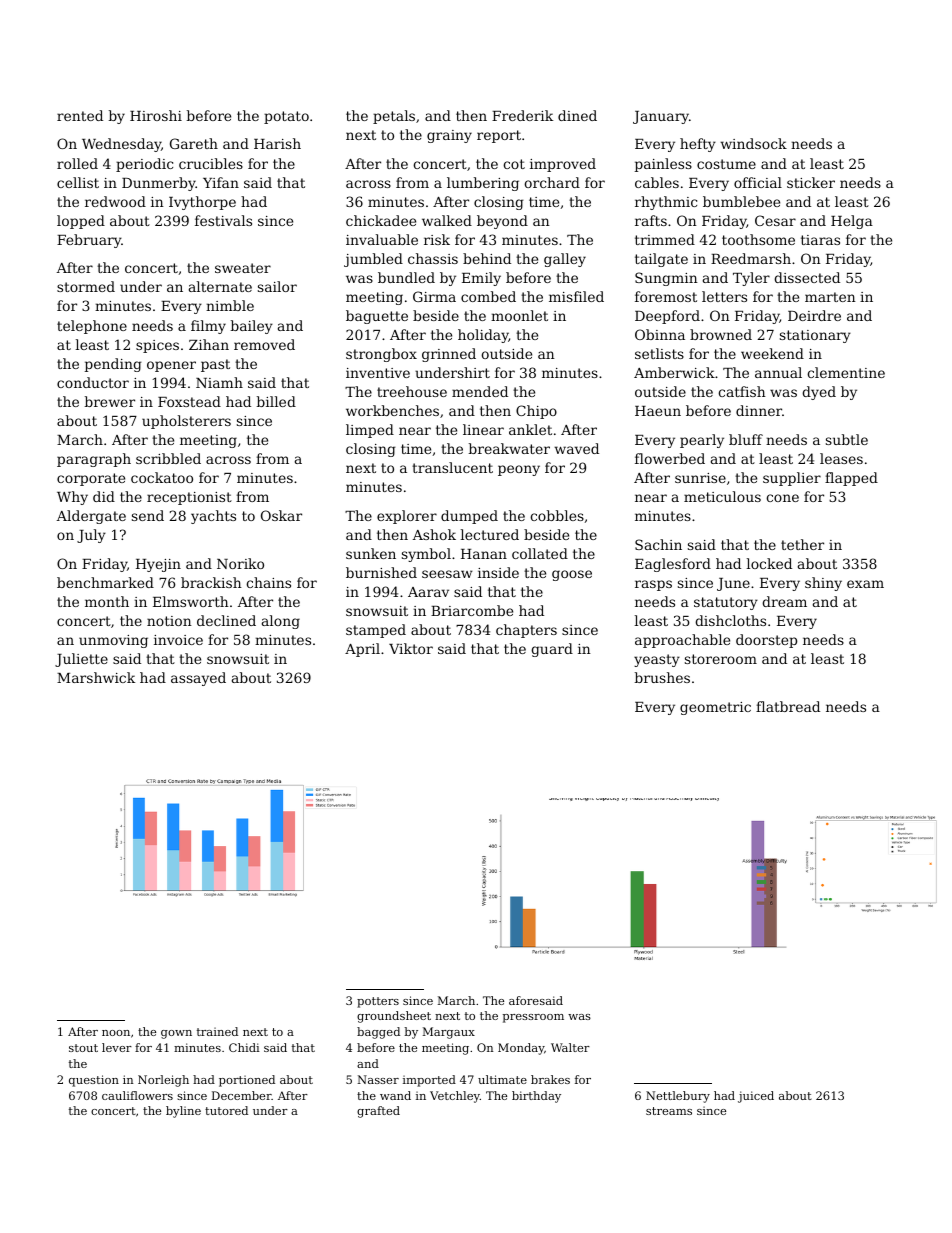 Image resolution: width=952 pixels, height=1233 pixels. I want to click on guard, so click(552, 650).
